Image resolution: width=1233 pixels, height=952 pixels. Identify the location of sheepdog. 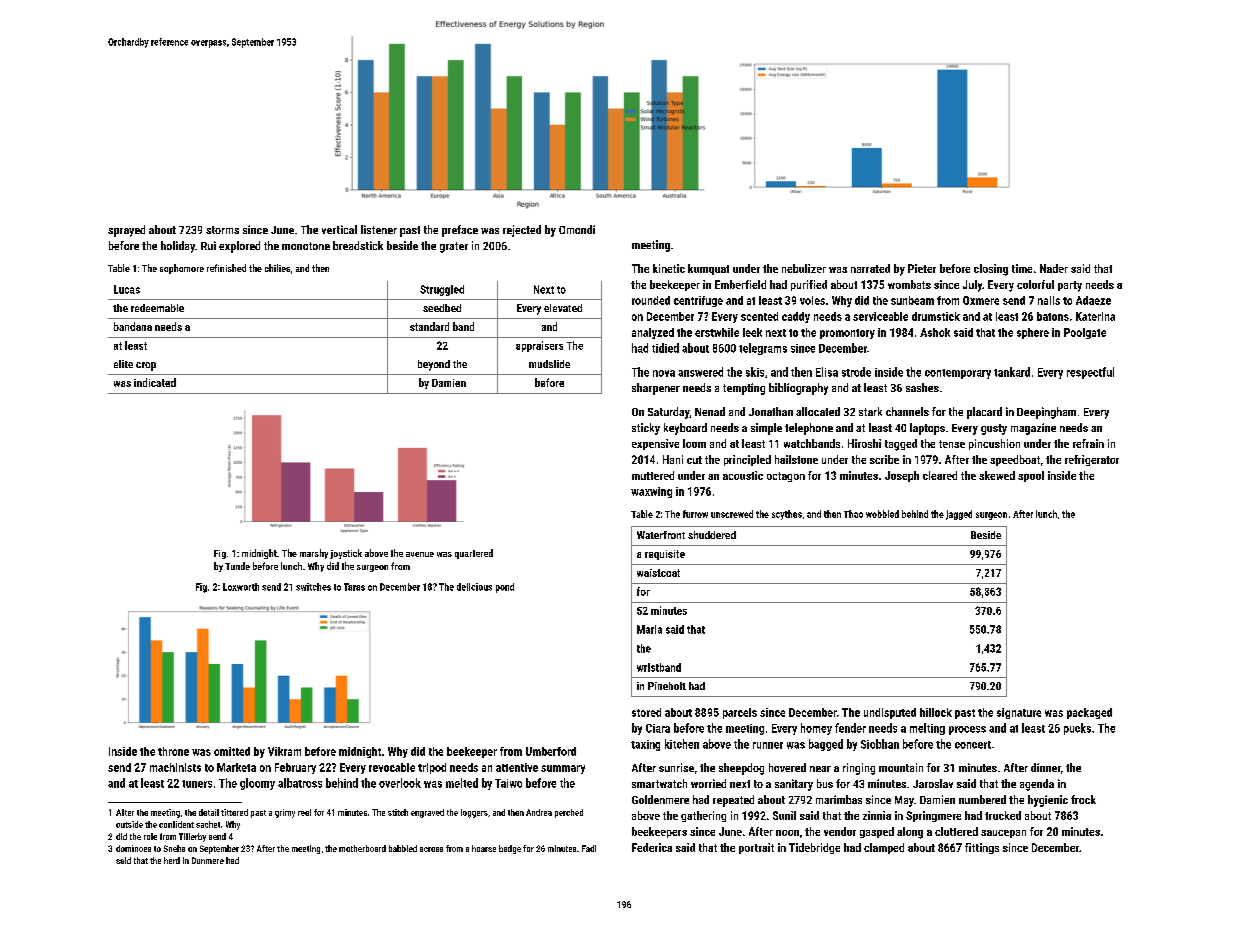
(741, 769).
